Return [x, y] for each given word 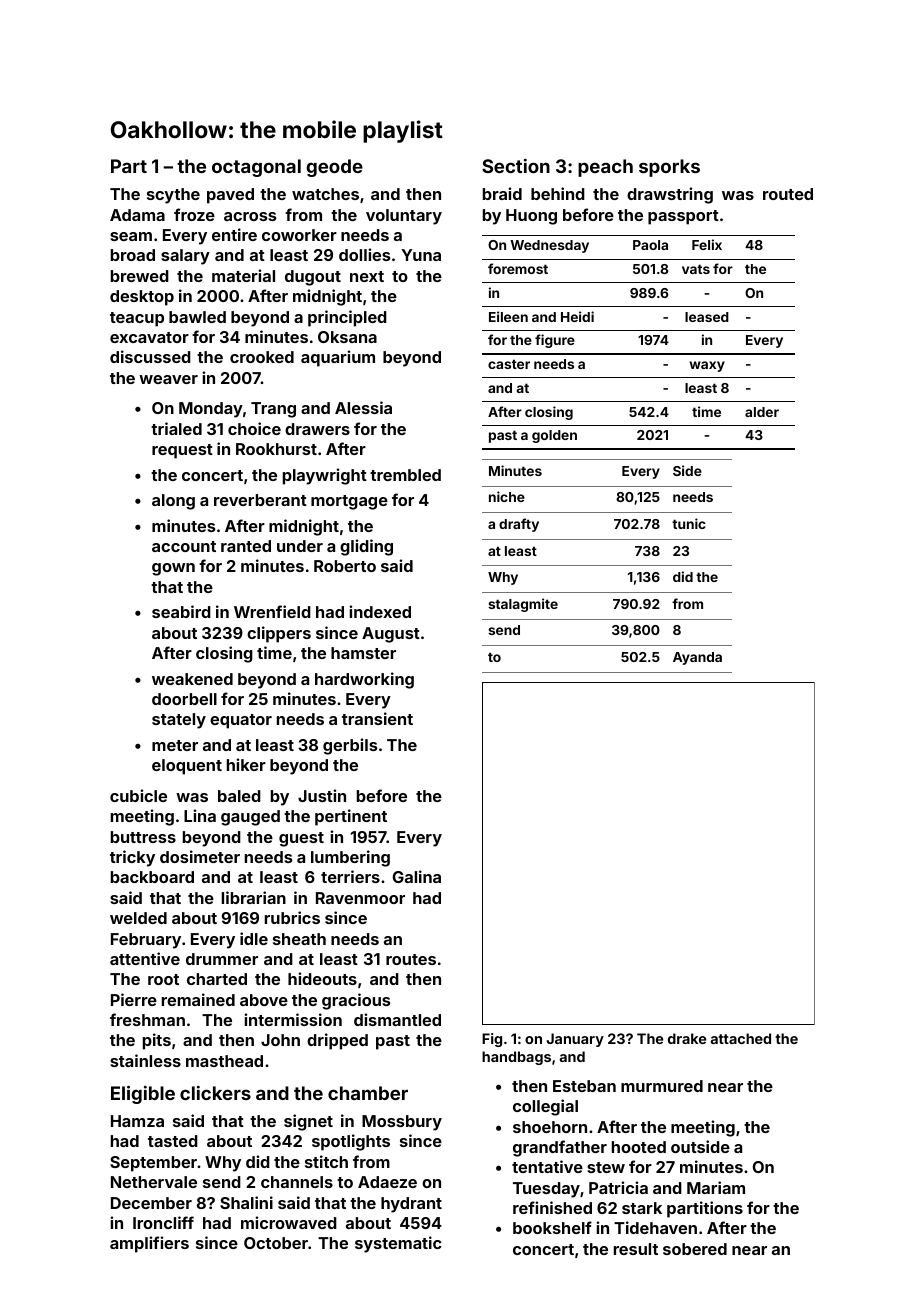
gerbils [350, 746]
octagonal [256, 168]
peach [605, 168]
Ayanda [697, 658]
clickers [215, 1093]
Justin [322, 795]
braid [502, 193]
